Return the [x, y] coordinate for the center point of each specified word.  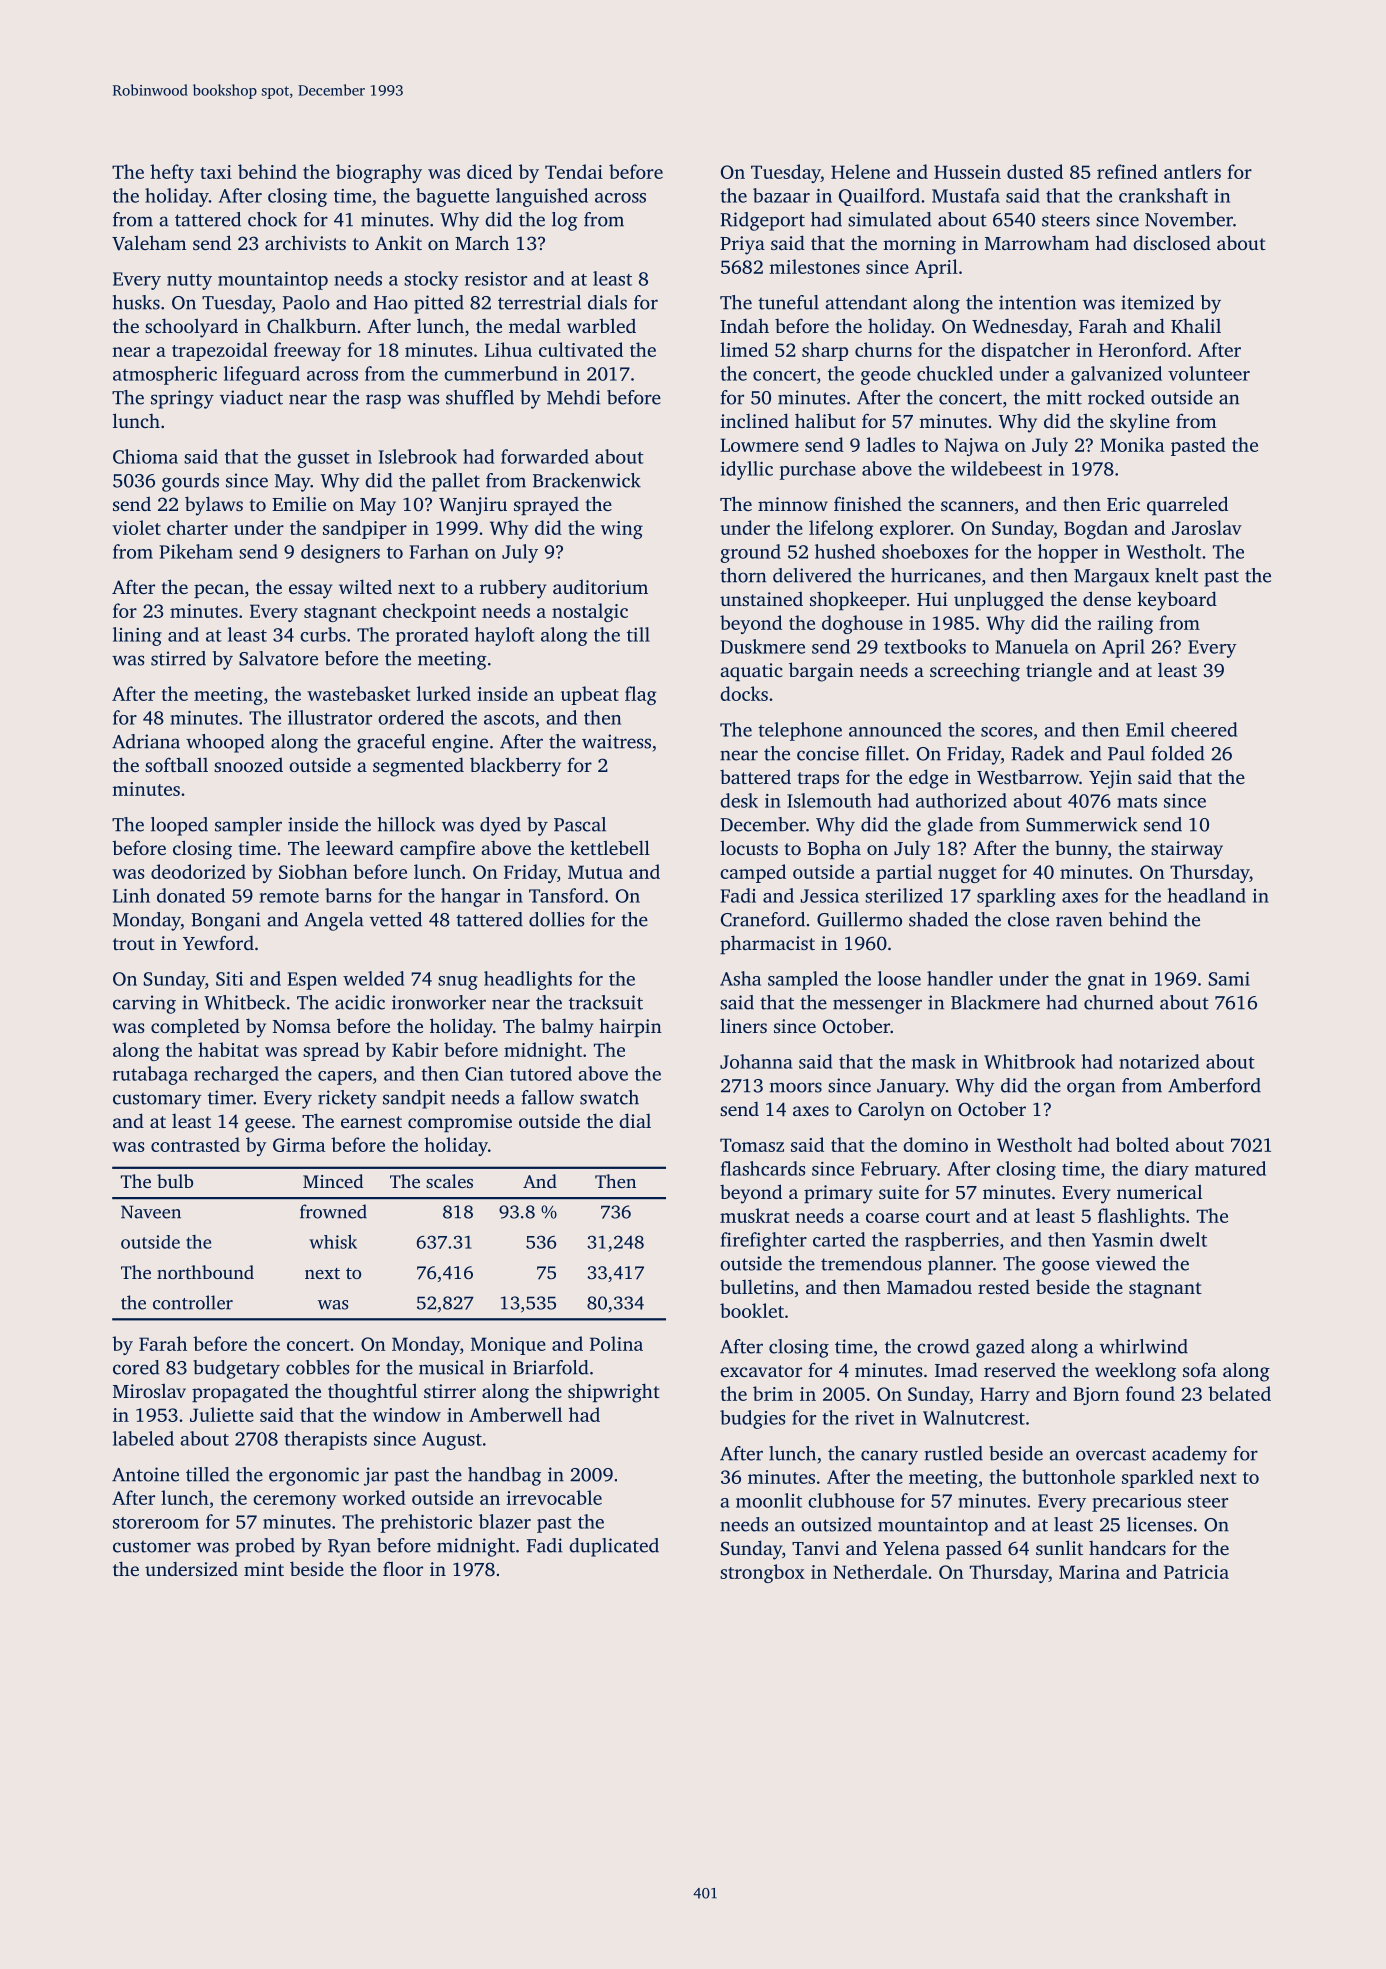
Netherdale [880, 1571]
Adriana [146, 741]
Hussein [967, 172]
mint [264, 1569]
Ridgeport [762, 221]
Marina [1089, 1572]
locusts [749, 847]
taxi [216, 172]
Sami [1229, 979]
